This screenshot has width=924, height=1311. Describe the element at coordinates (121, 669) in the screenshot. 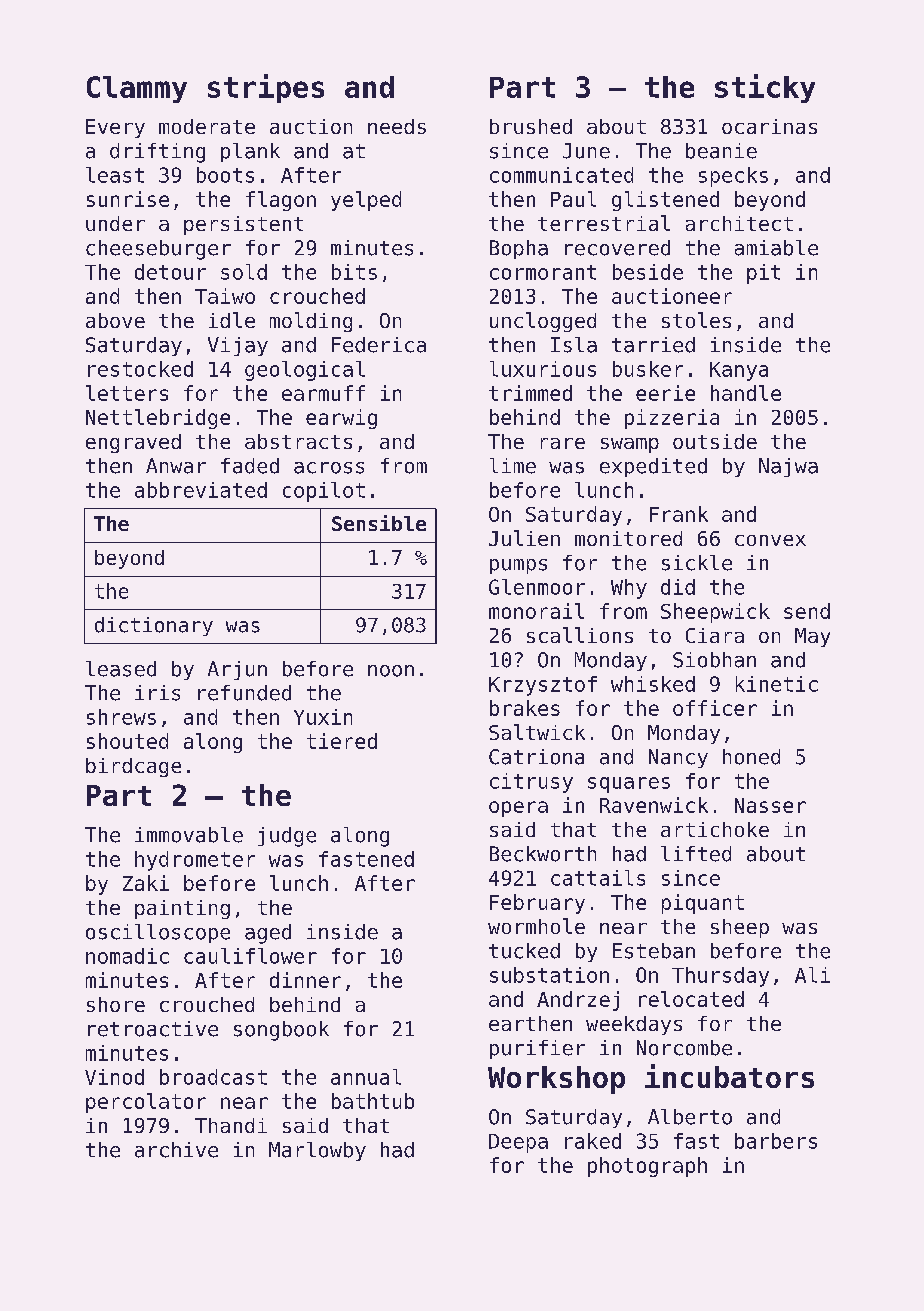

I see `leased` at that location.
